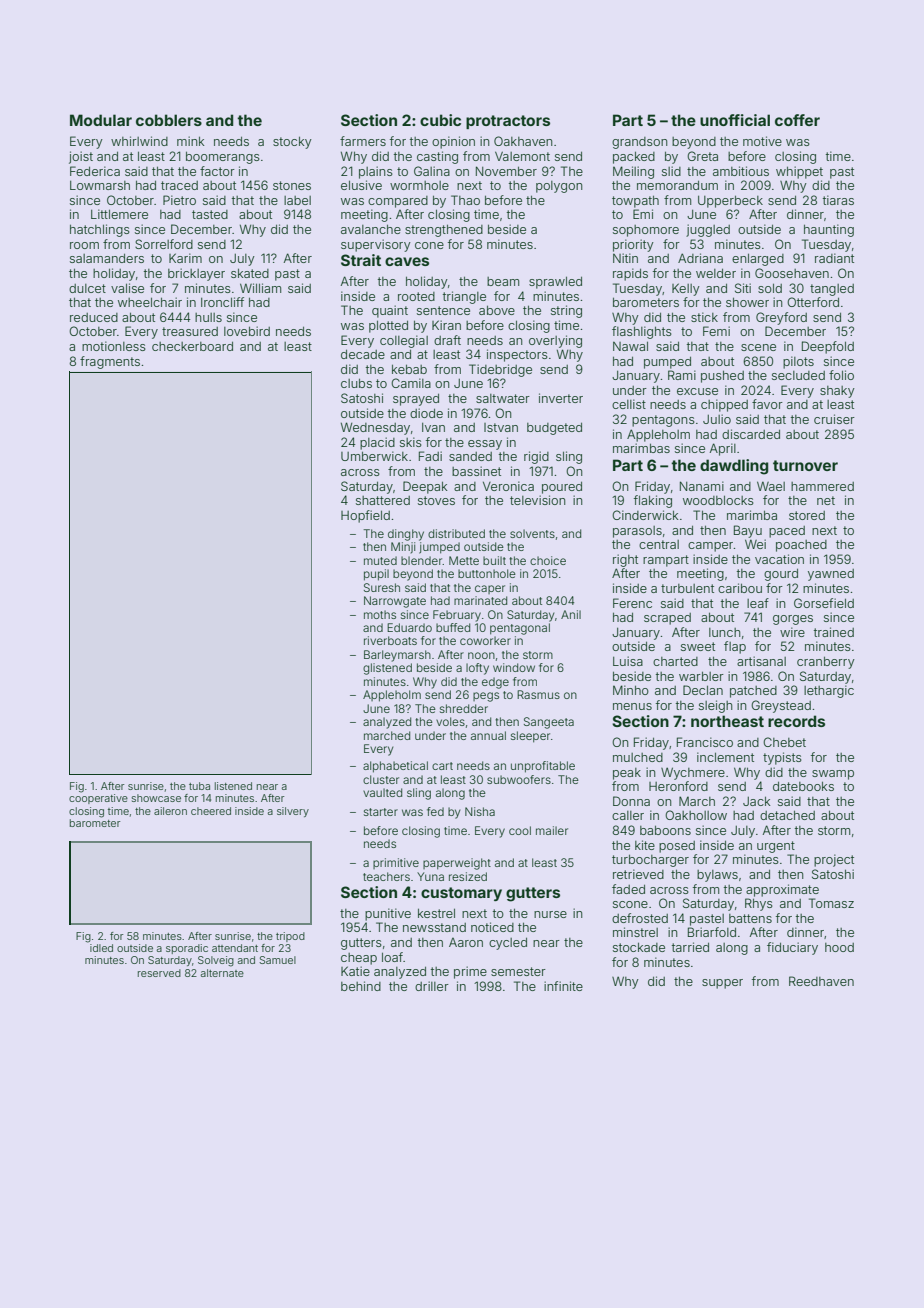 Image resolution: width=924 pixels, height=1308 pixels. Describe the element at coordinates (465, 200) in the screenshot. I see `Thao` at that location.
